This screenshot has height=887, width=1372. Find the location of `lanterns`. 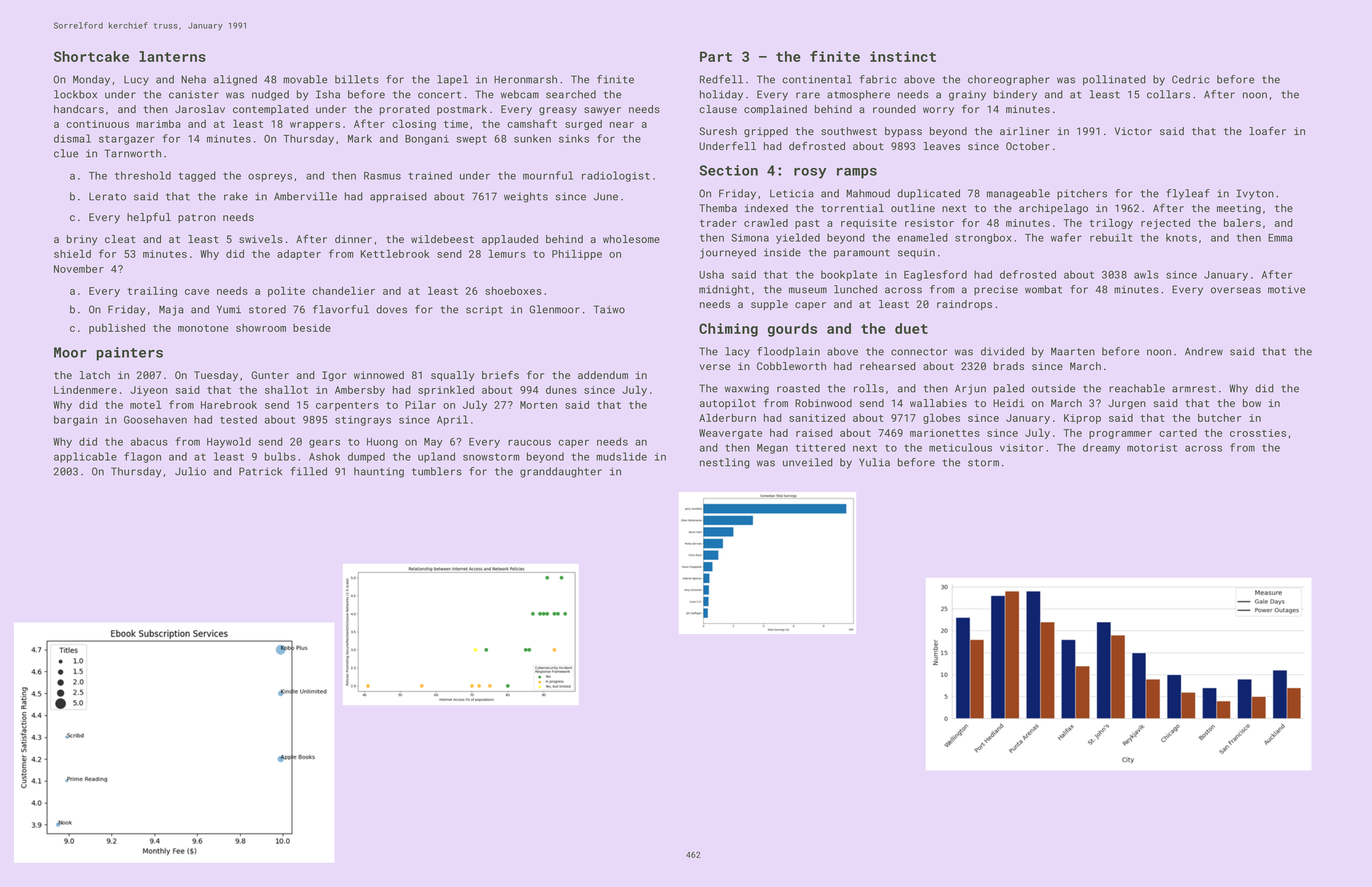

lanterns is located at coordinates (172, 56).
